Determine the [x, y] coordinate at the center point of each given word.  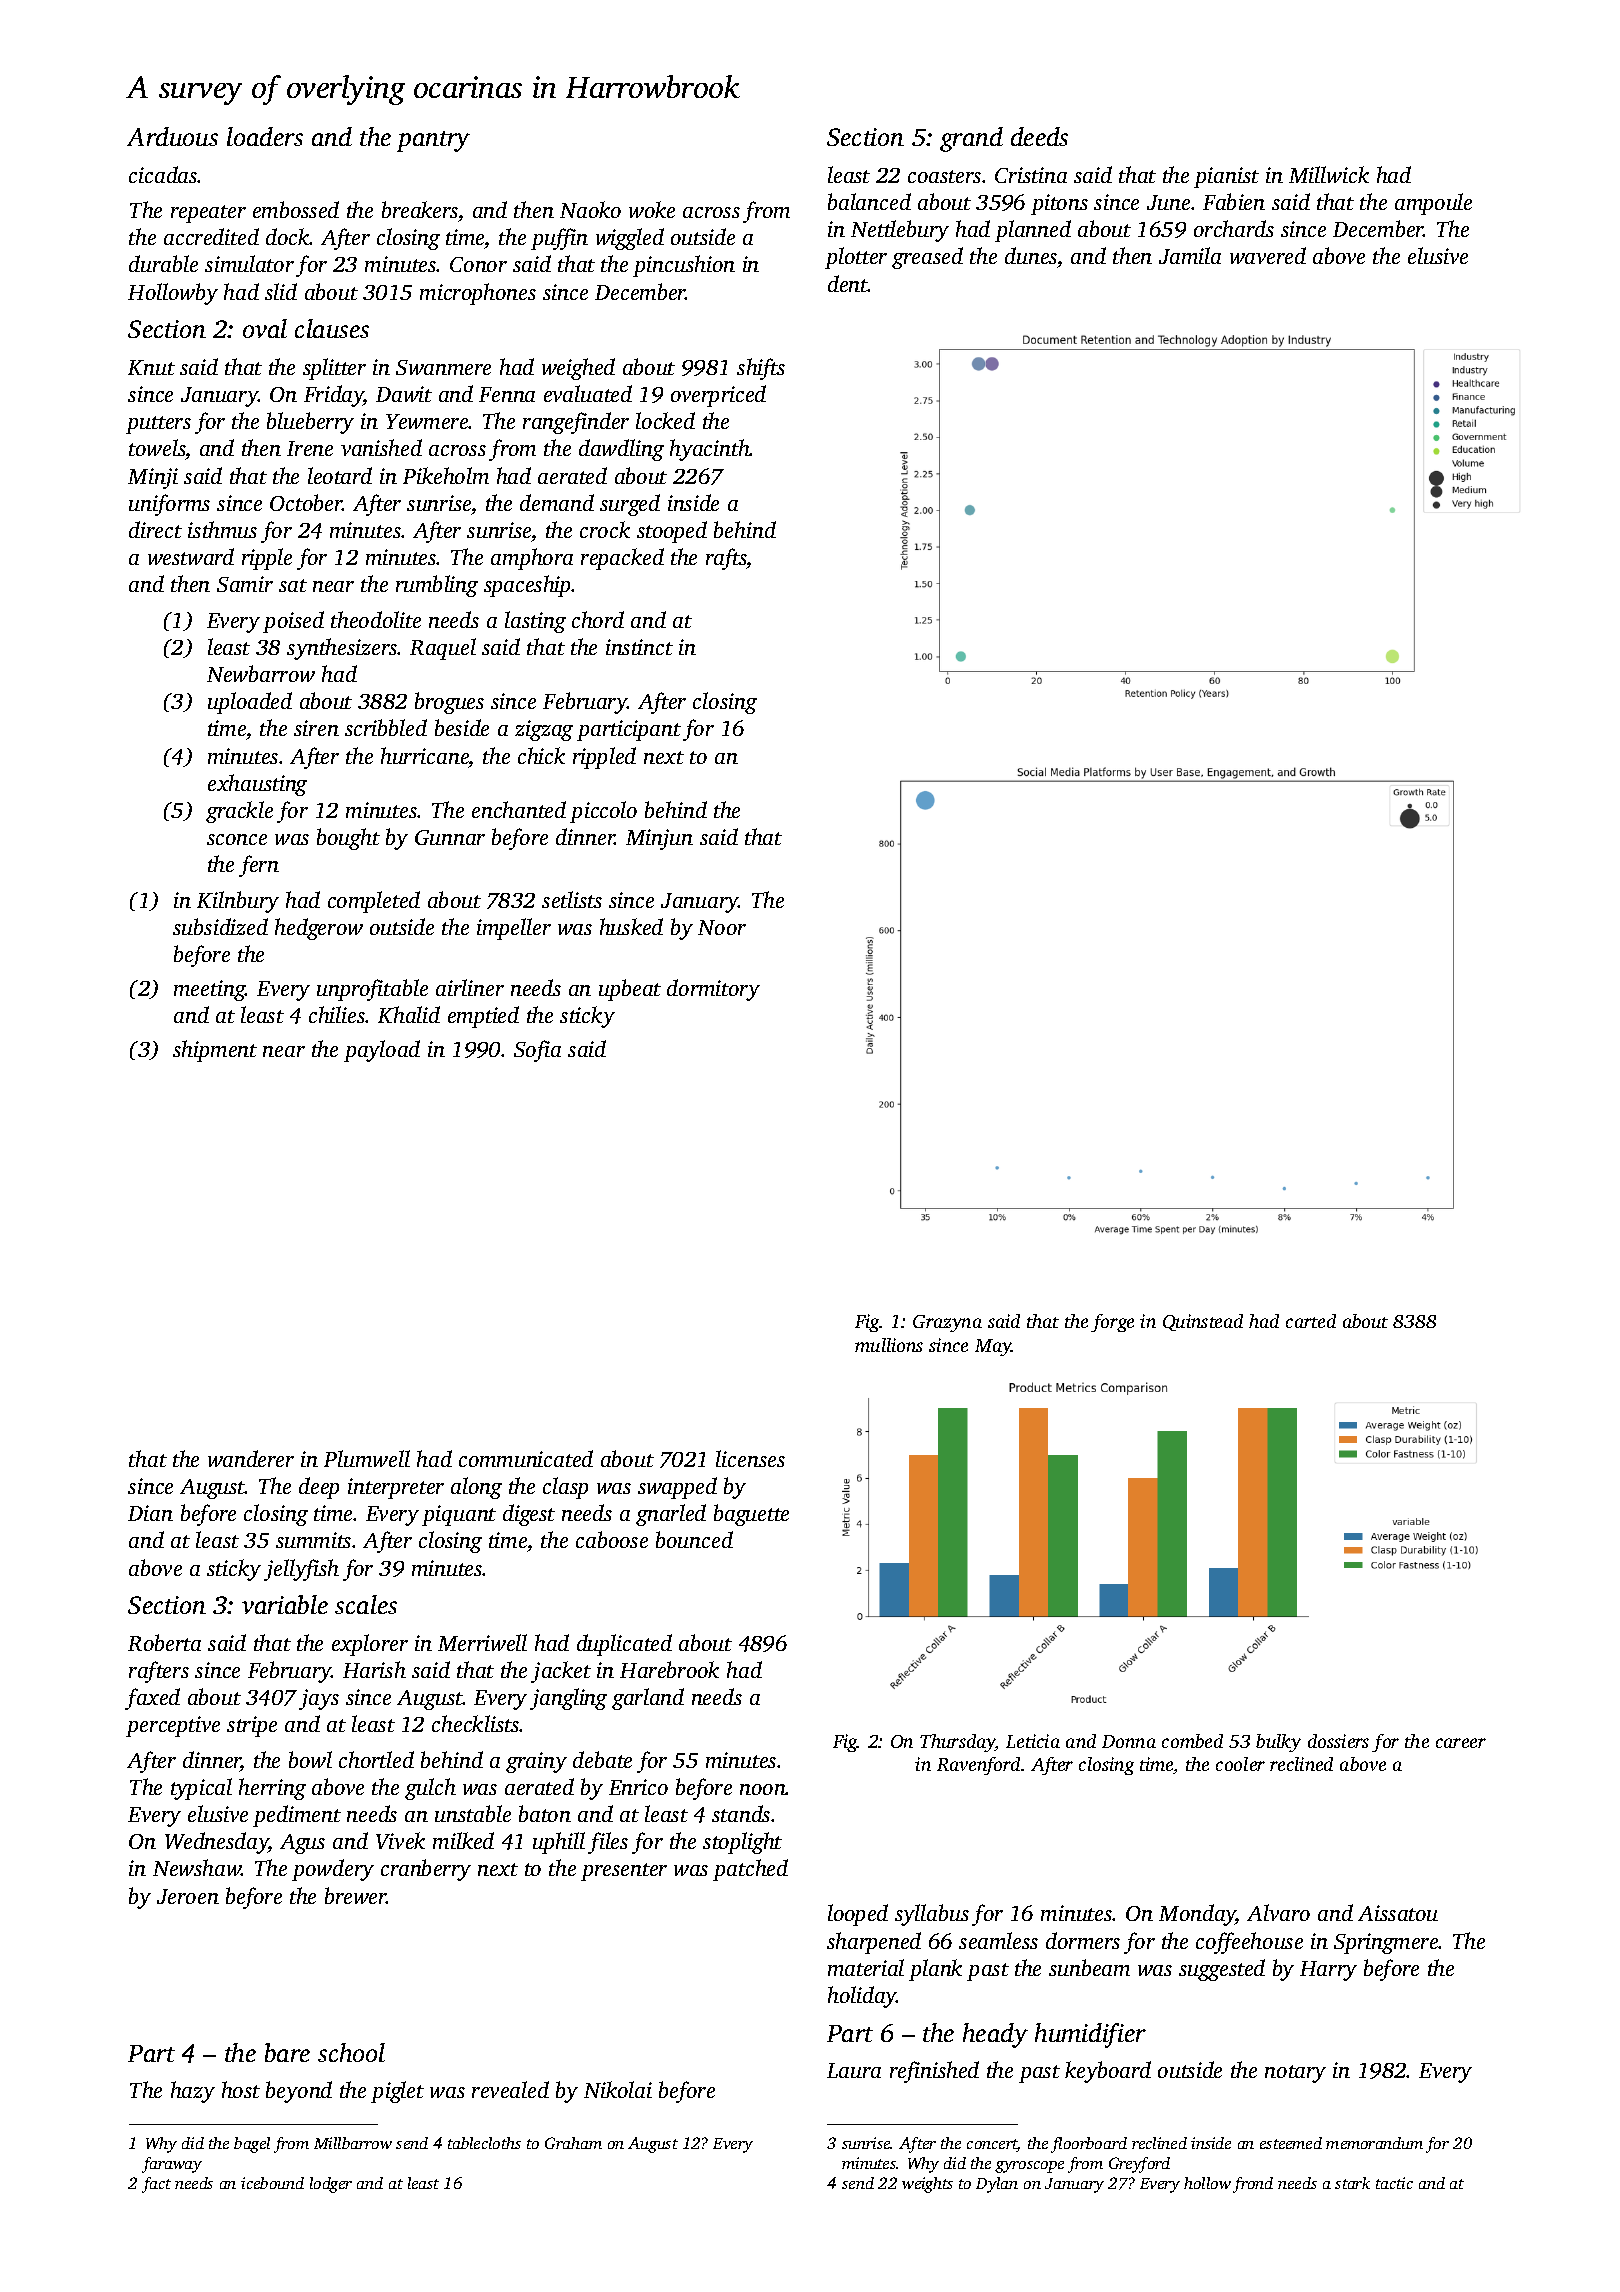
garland [648, 1699]
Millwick [1329, 174]
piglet [397, 2092]
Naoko [590, 209]
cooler [1240, 1764]
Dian [150, 1513]
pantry [433, 141]
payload [382, 1051]
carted [1311, 1321]
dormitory [713, 990]
